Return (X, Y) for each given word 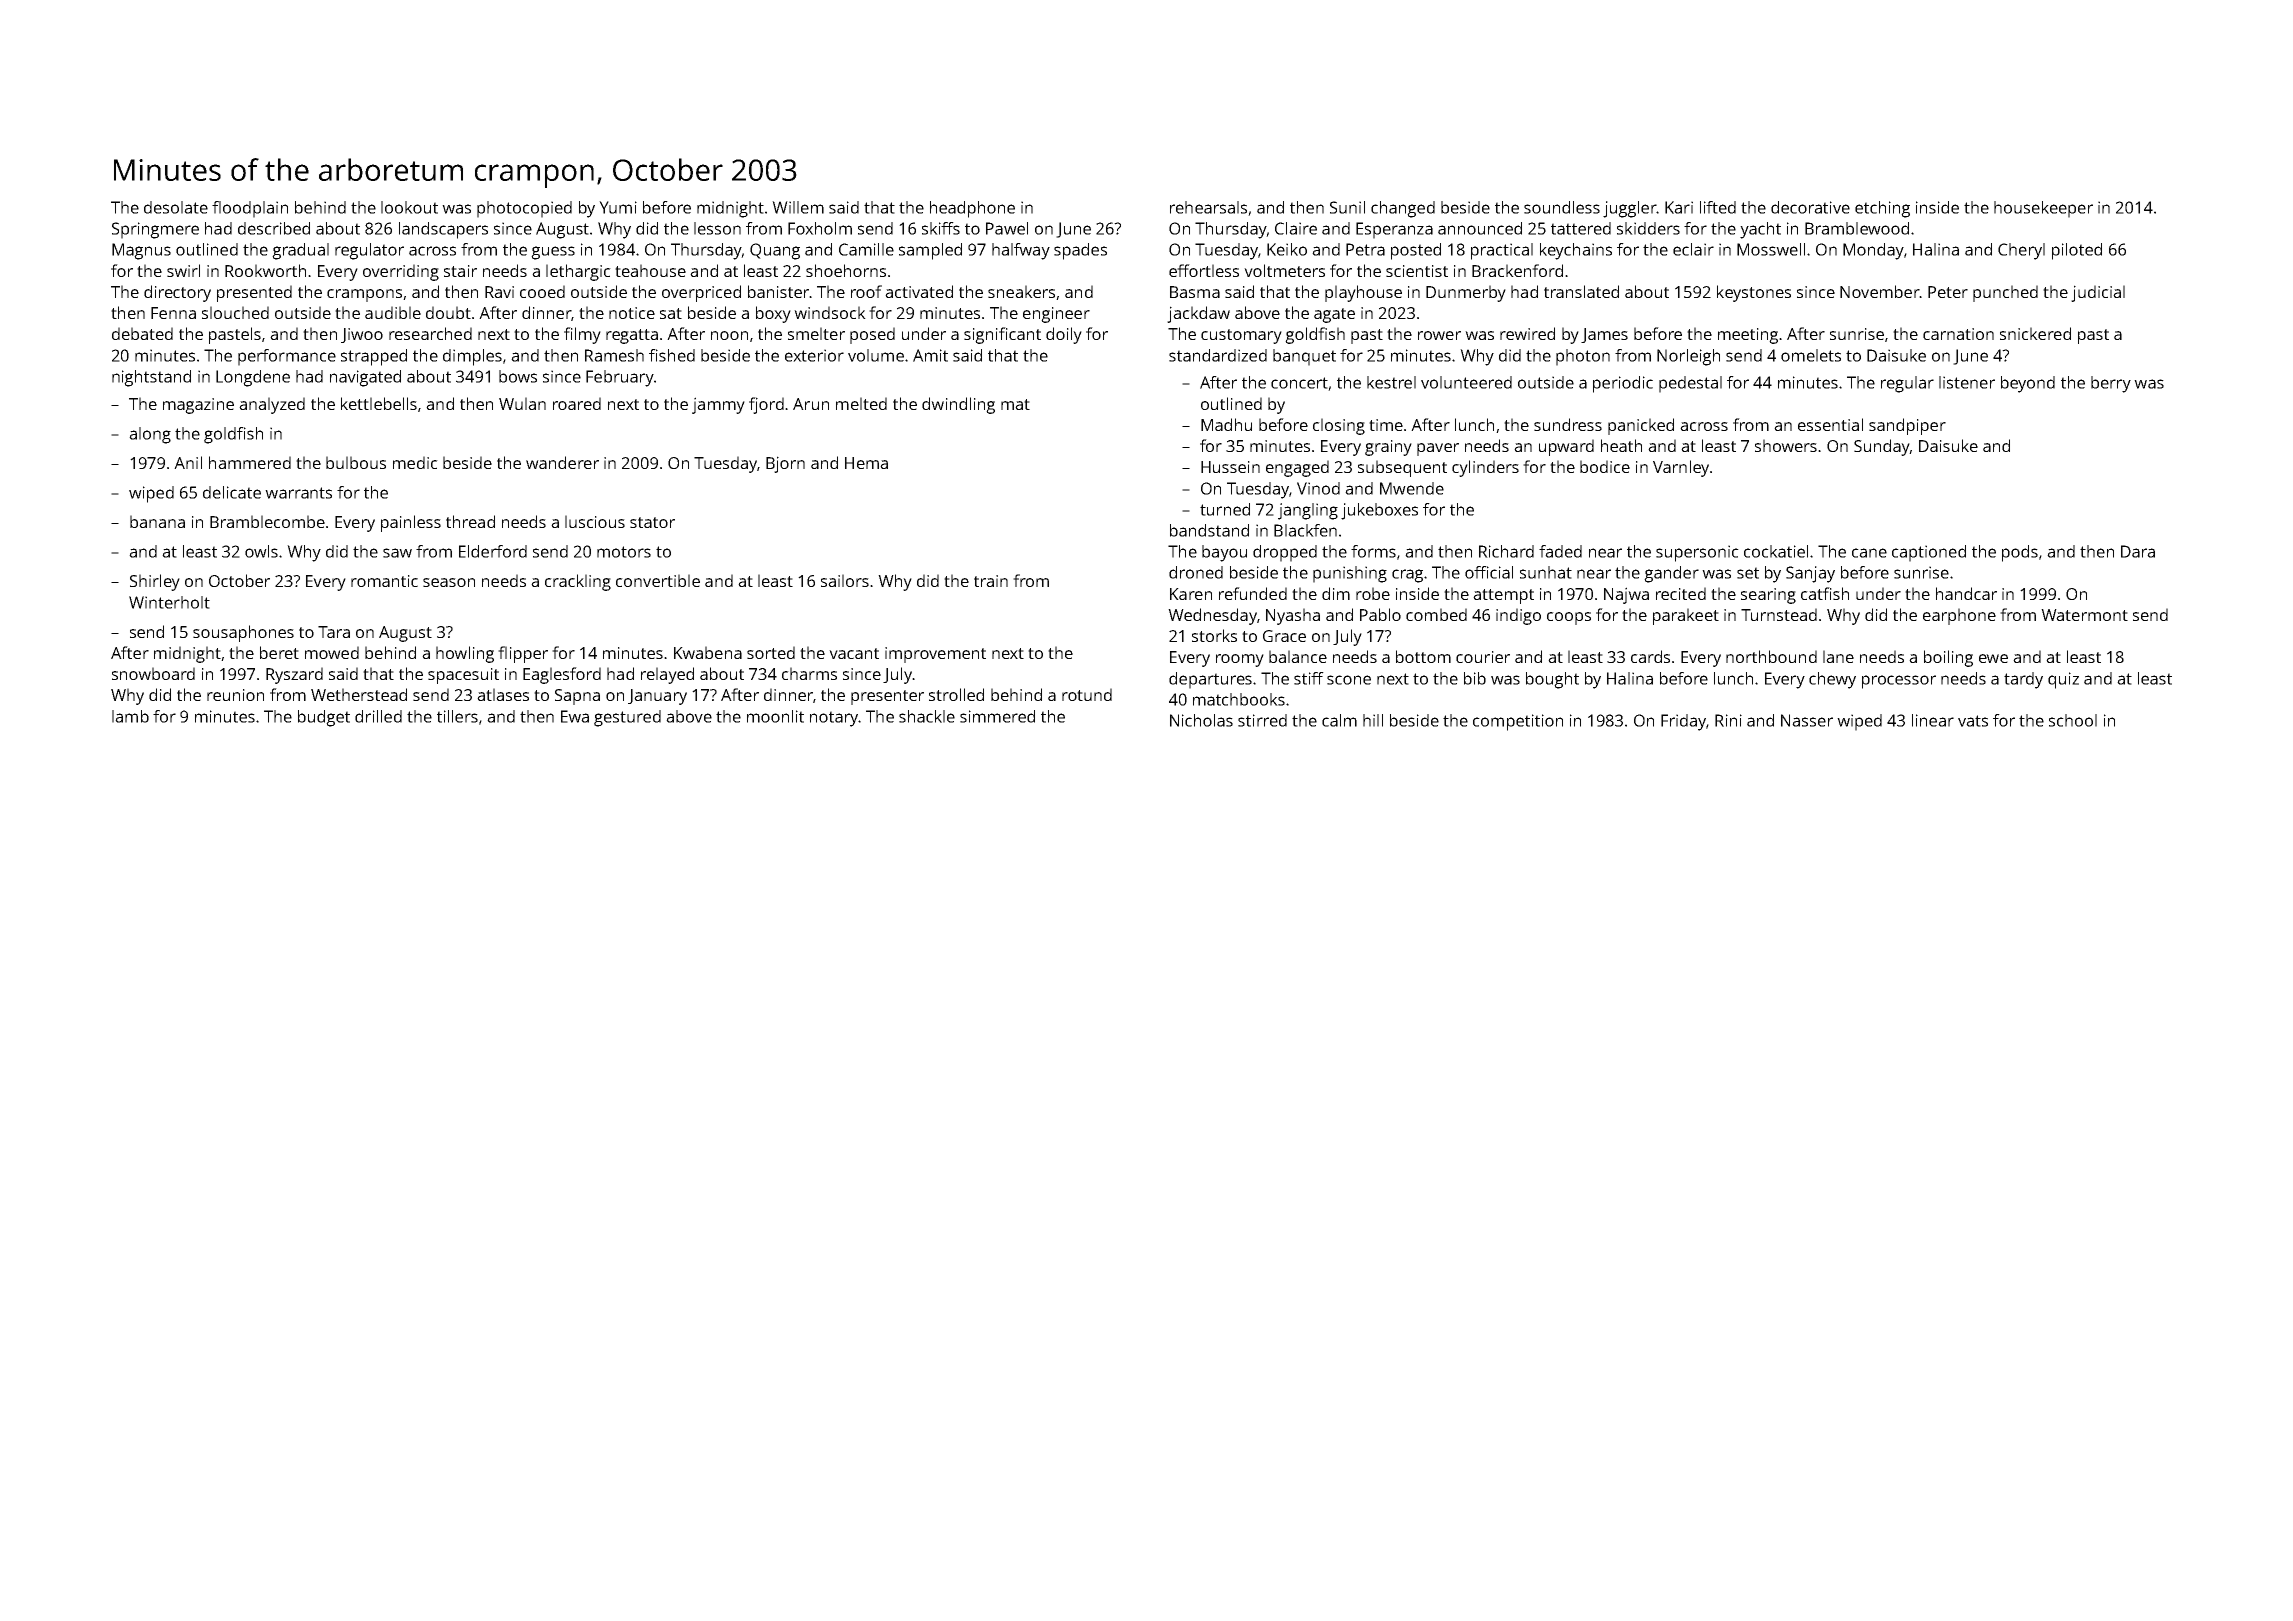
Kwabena (708, 652)
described (274, 228)
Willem (798, 207)
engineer (1056, 315)
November (1879, 291)
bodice (1605, 466)
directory (177, 293)
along (150, 435)
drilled (378, 716)
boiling (1948, 658)
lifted (1718, 207)
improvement (935, 655)
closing (1339, 426)
